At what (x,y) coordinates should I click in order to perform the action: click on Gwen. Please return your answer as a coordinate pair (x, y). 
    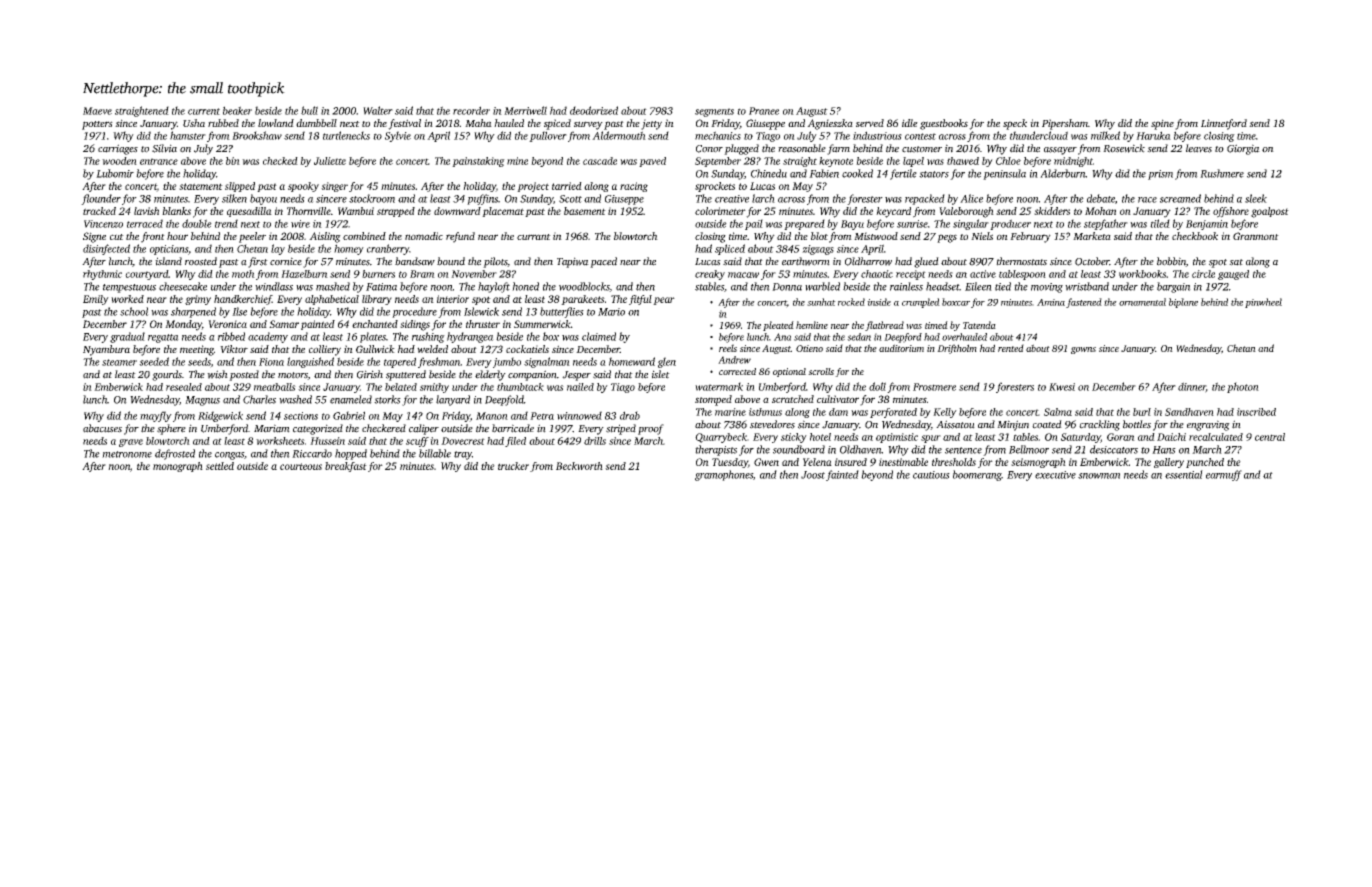
    Looking at the image, I should click on (766, 462).
